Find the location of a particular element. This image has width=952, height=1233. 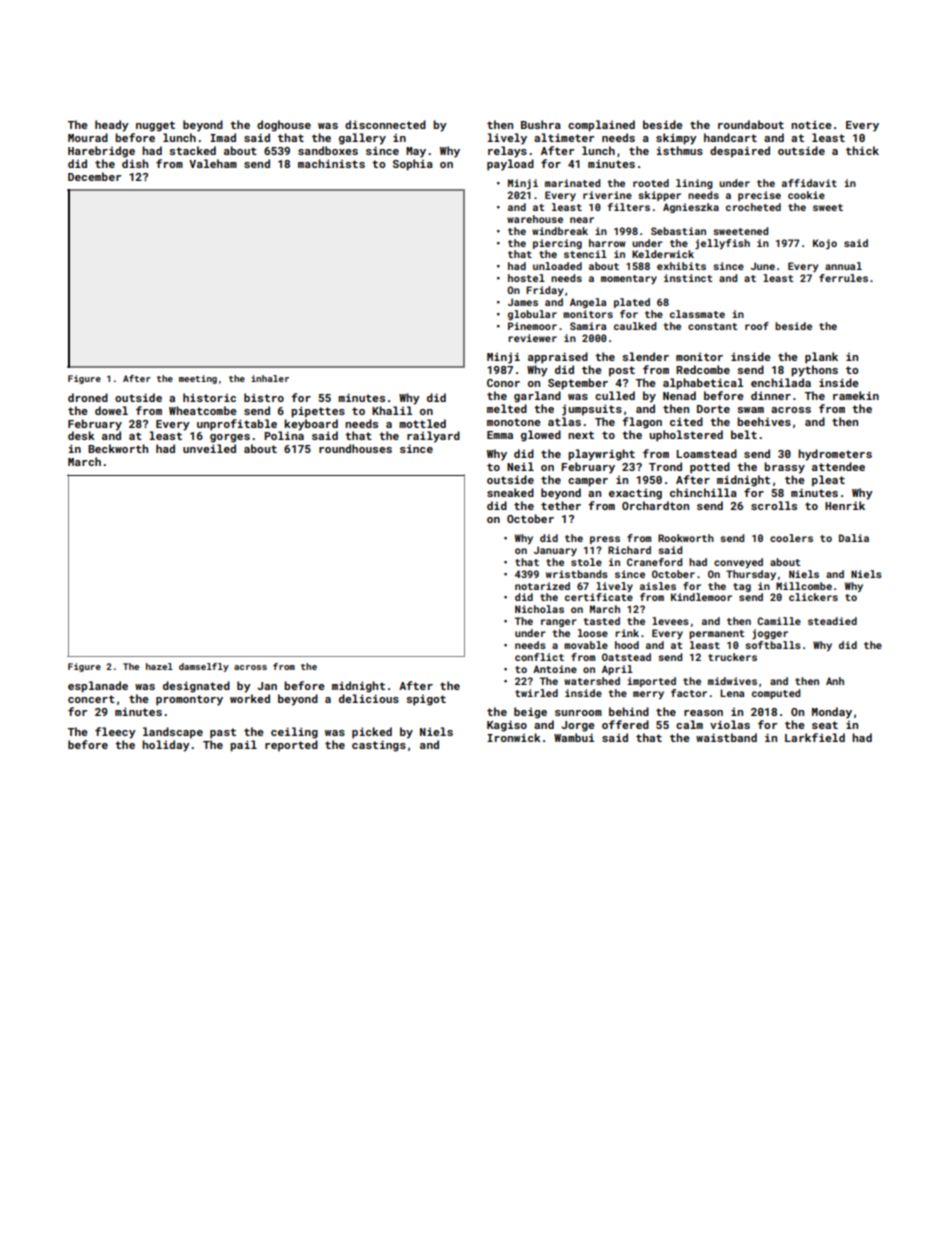

alphabetical is located at coordinates (703, 384).
